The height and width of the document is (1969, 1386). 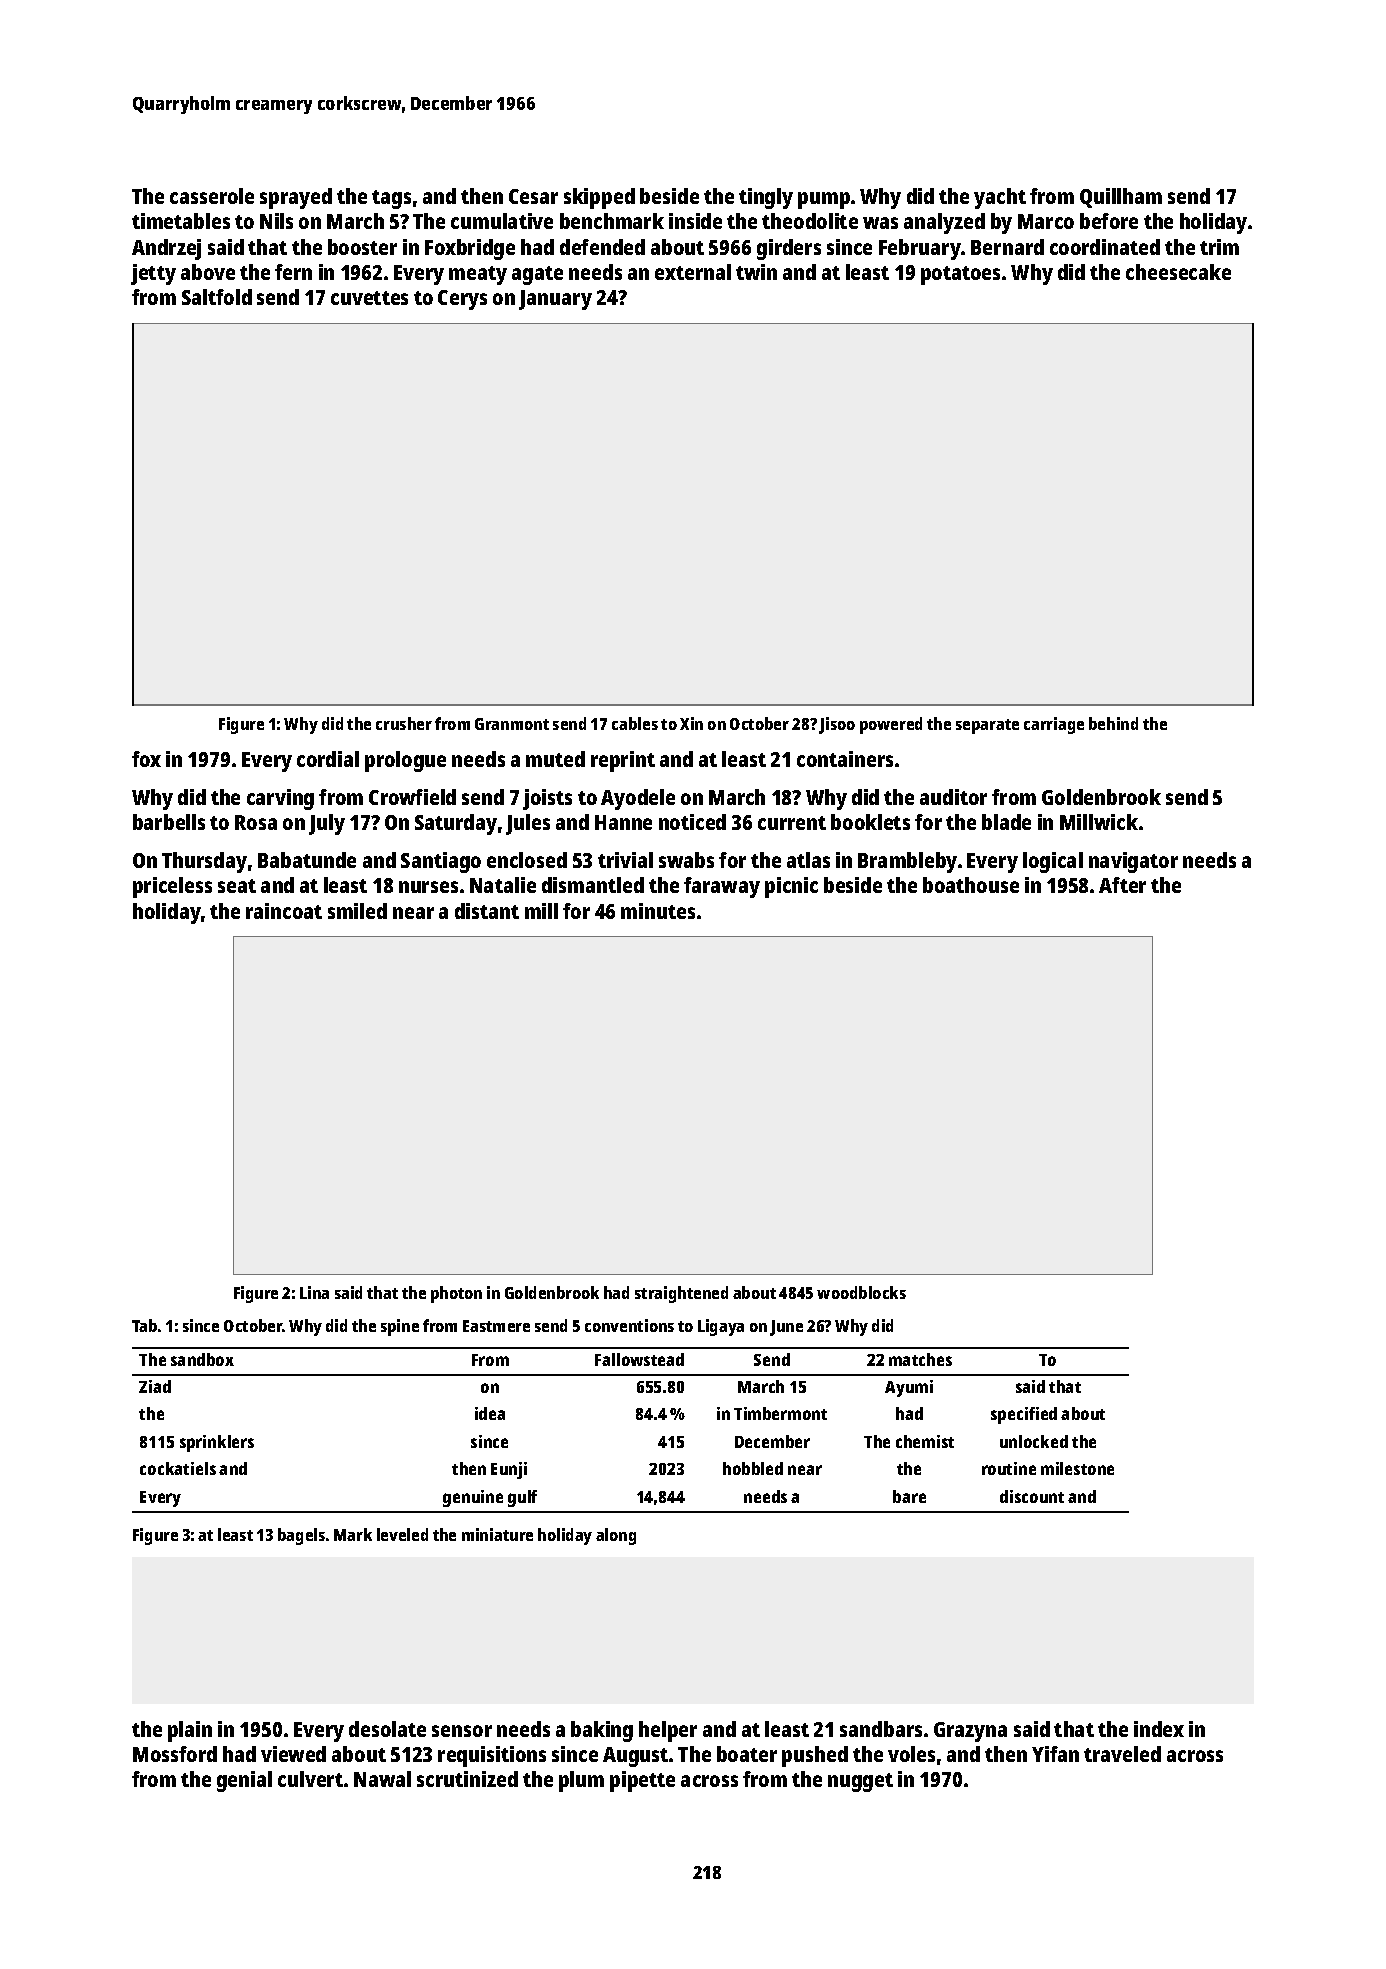 I want to click on distant, so click(x=487, y=911).
